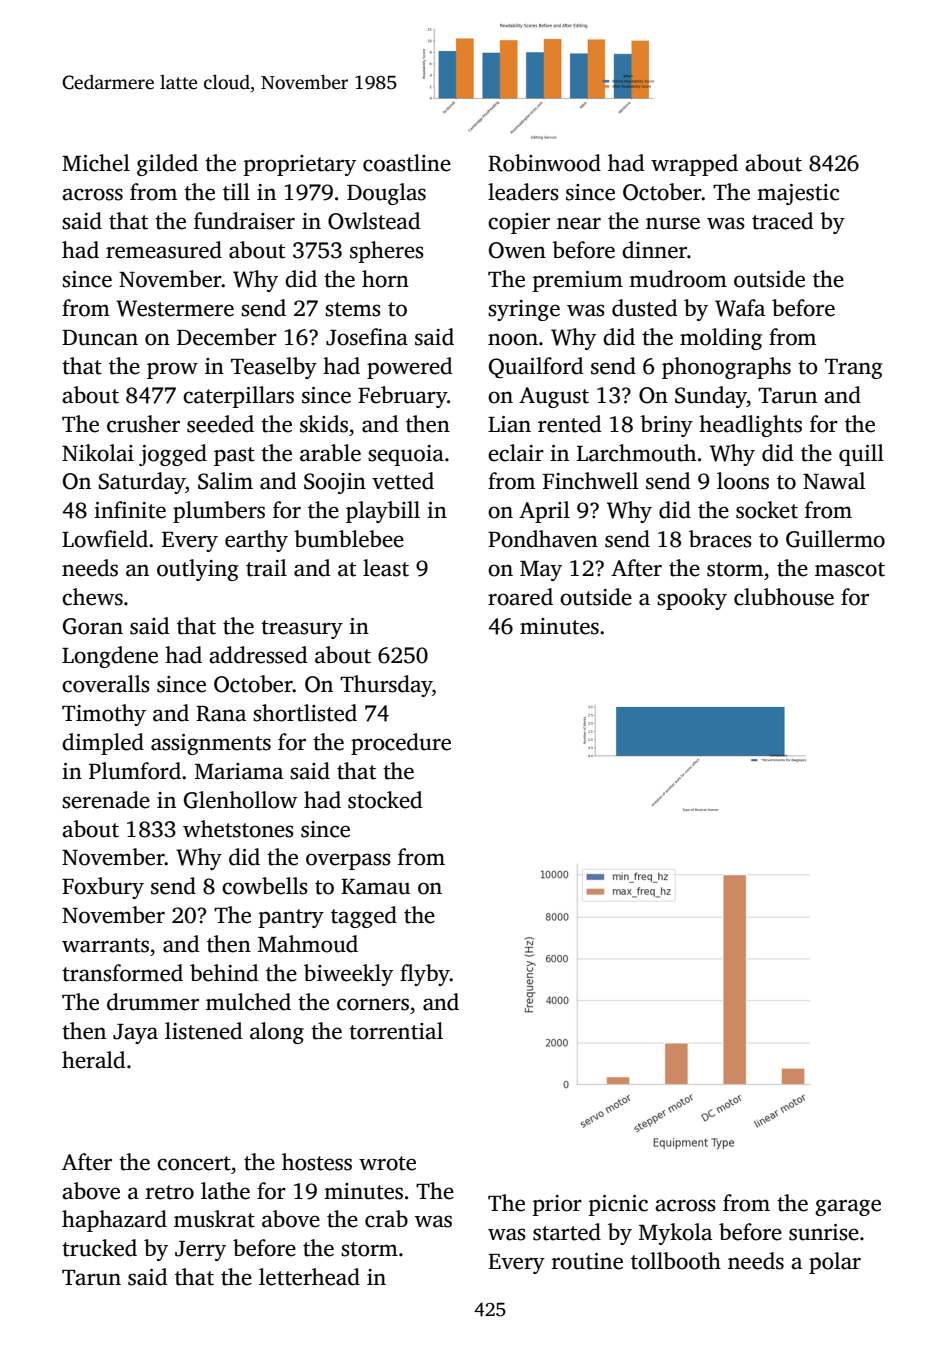 This image has height=1345, width=948. What do you see at coordinates (167, 165) in the image?
I see `gilded` at bounding box center [167, 165].
